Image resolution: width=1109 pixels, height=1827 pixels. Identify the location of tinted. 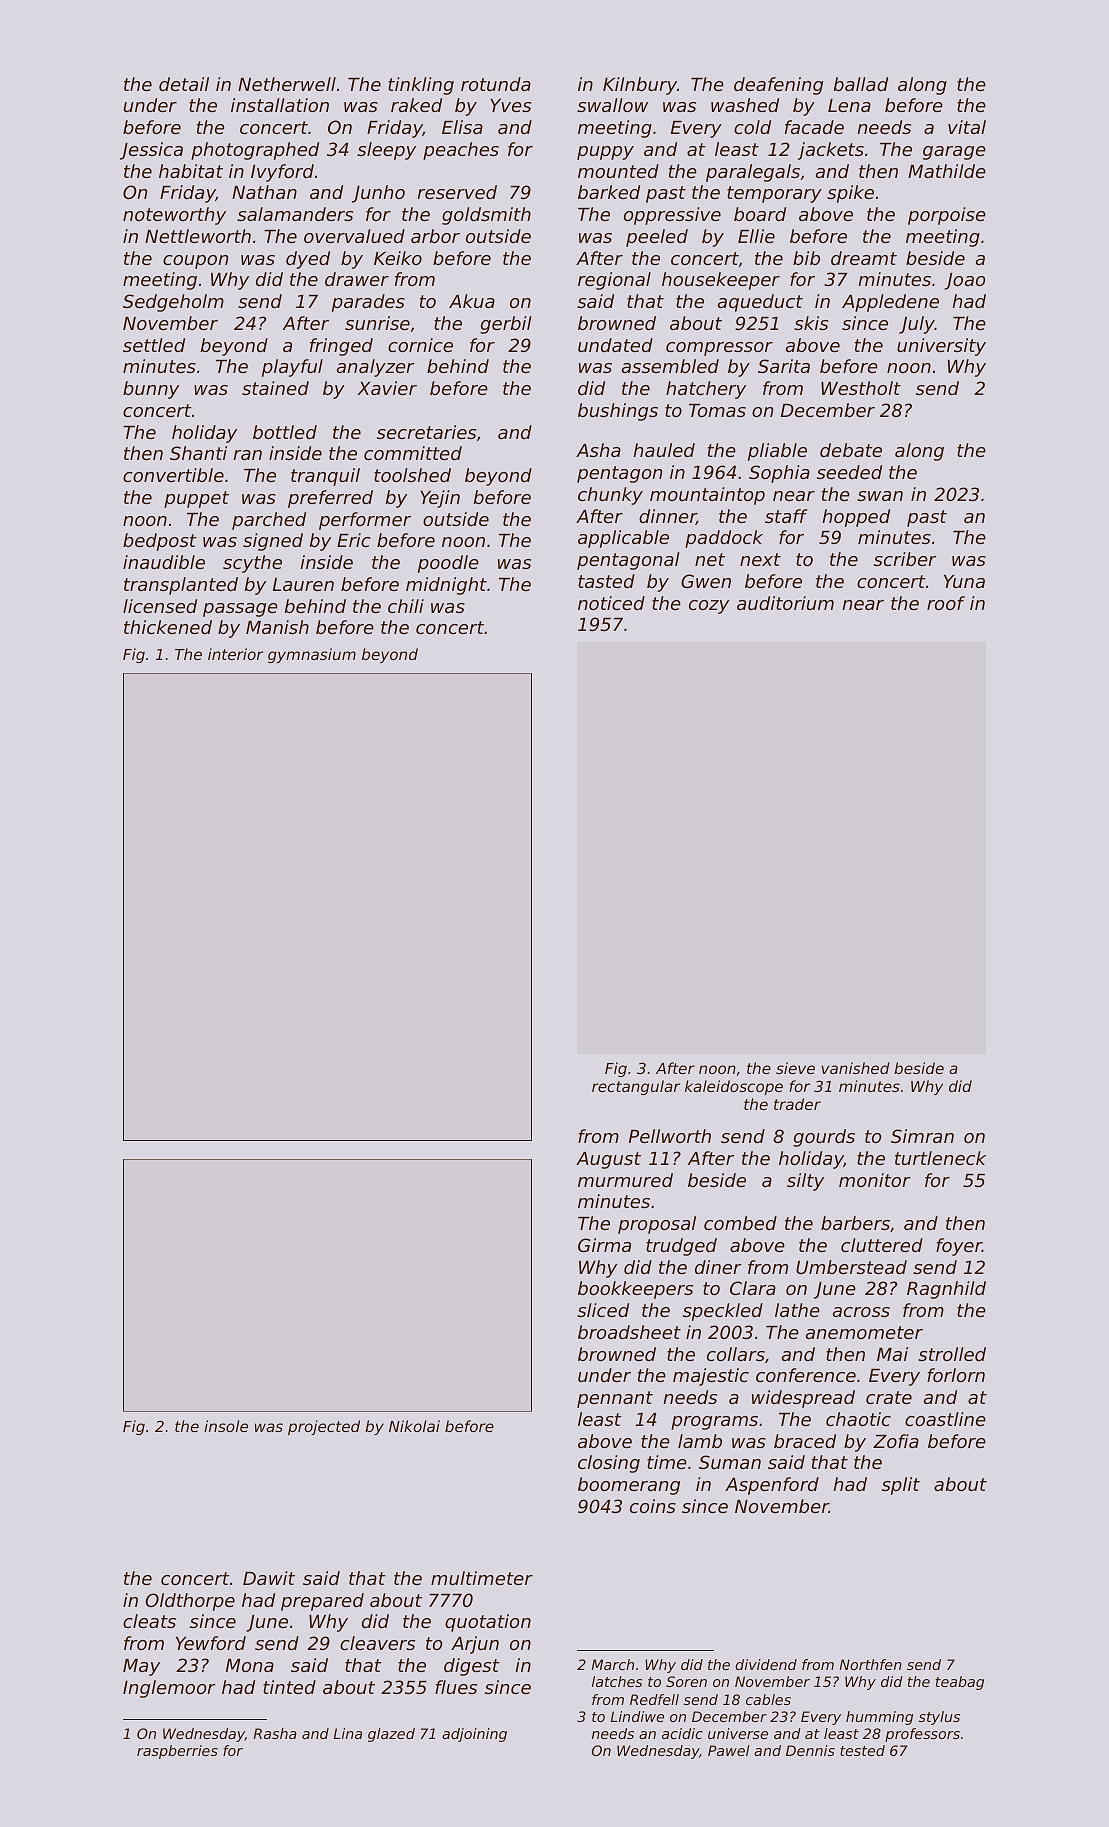
(289, 1687).
